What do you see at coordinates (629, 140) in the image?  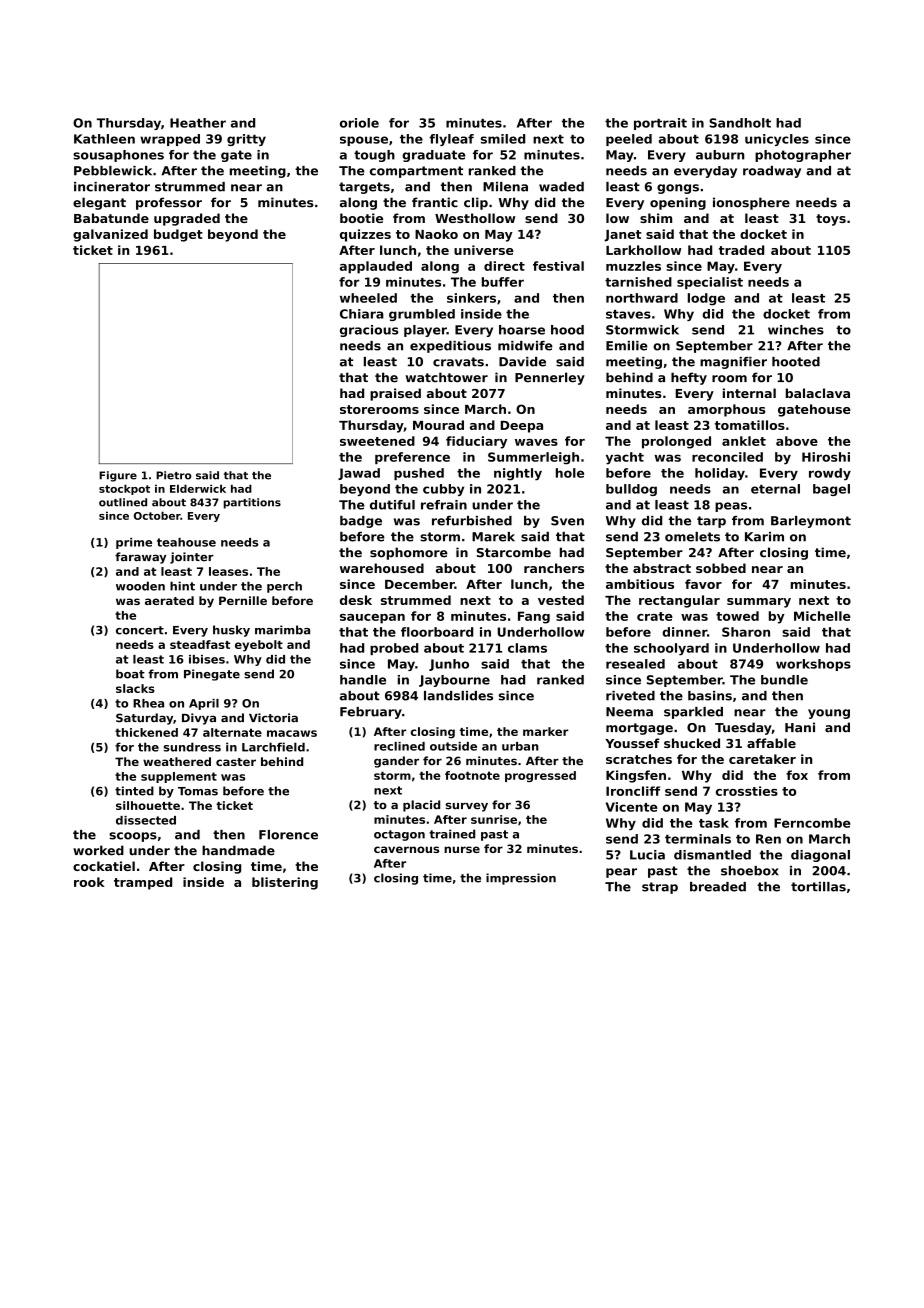 I see `peeled` at bounding box center [629, 140].
